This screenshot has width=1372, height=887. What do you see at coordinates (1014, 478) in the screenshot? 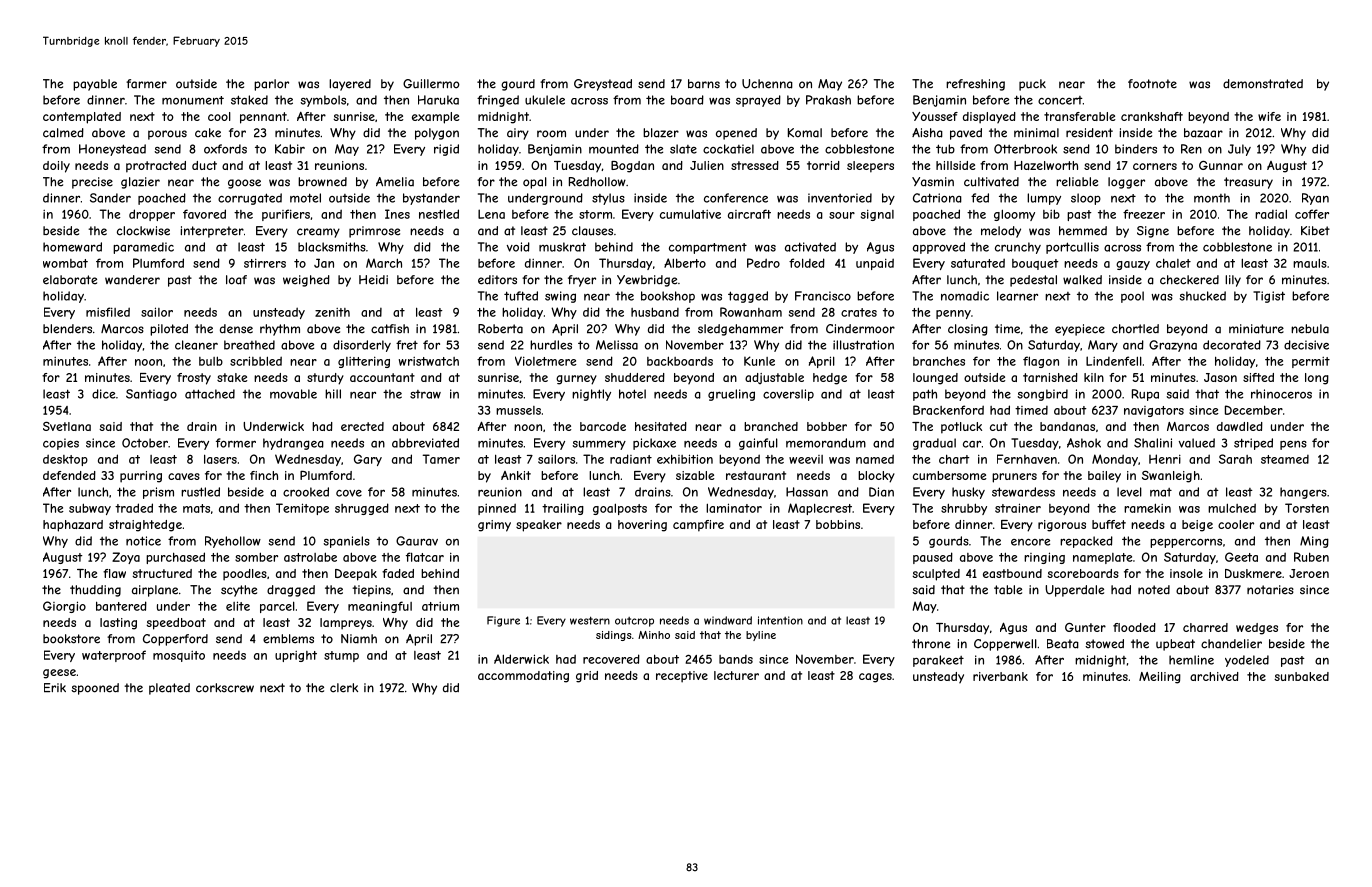
I see `pruners` at bounding box center [1014, 478].
